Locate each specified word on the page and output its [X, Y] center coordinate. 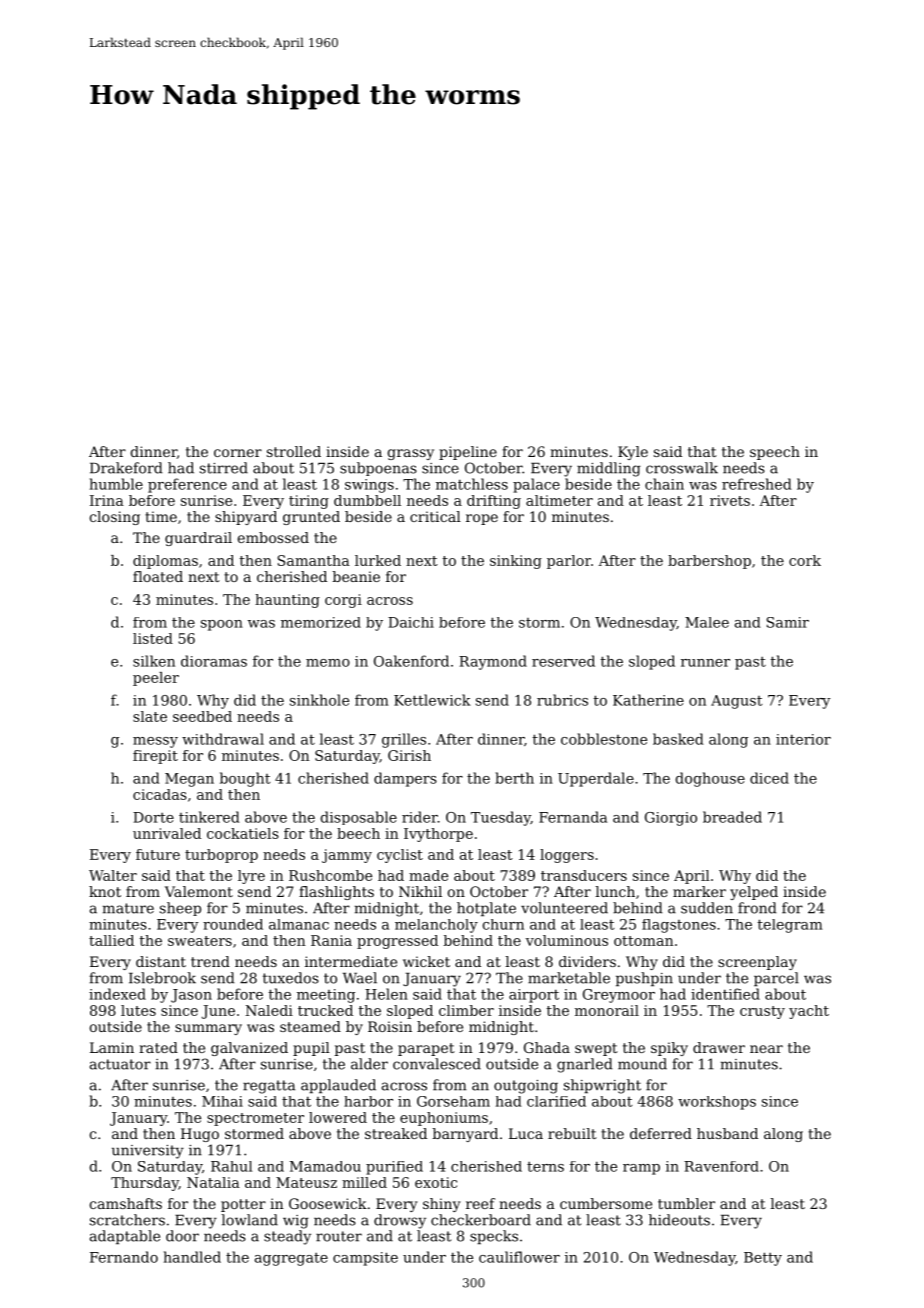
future [158, 854]
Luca [526, 1133]
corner [238, 453]
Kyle [633, 453]
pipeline [468, 453]
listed [153, 638]
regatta [269, 1087]
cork [805, 560]
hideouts [679, 1220]
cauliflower [519, 1257]
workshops [717, 1103]
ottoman [644, 941]
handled [192, 1257]
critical [435, 516]
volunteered [564, 908]
